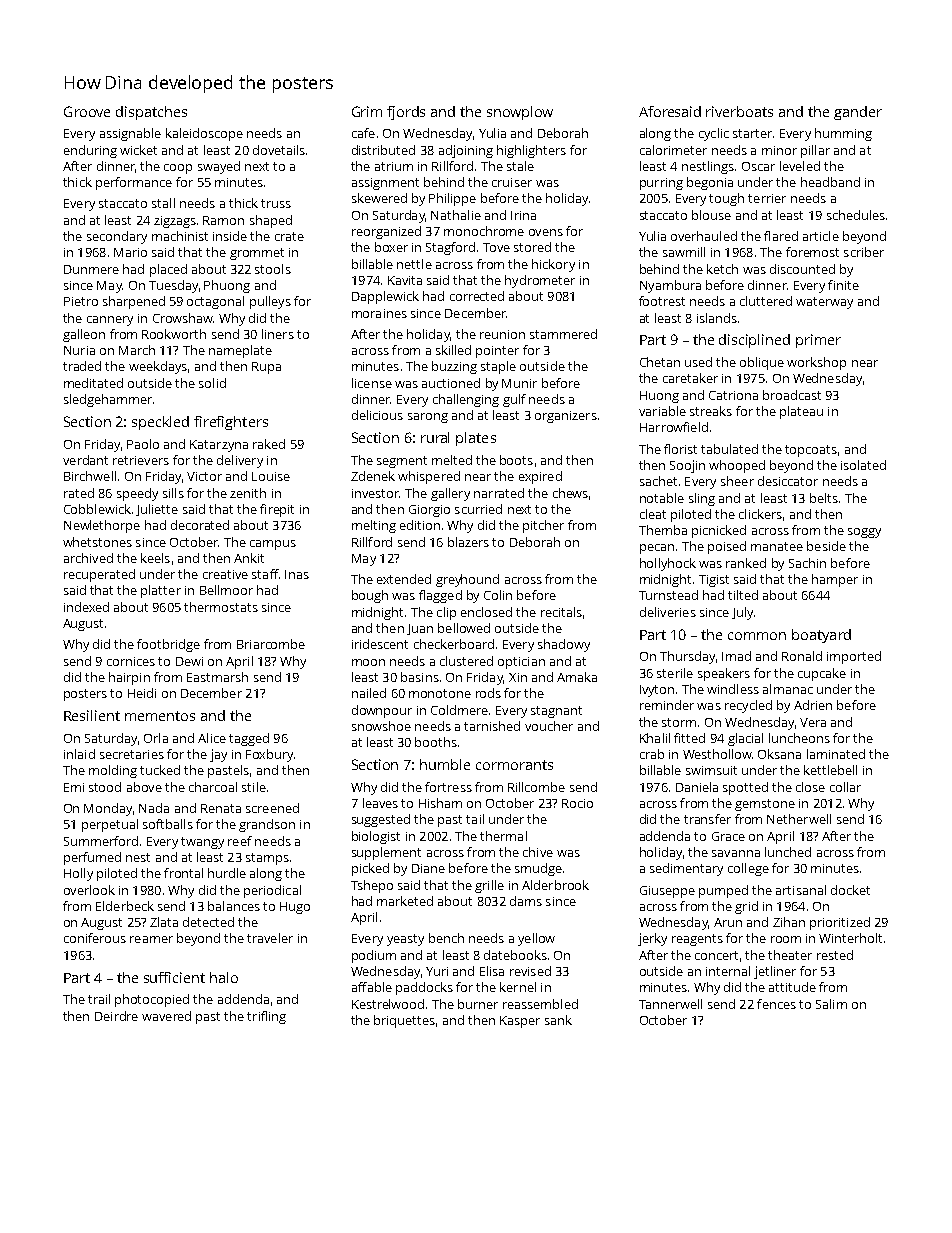 This screenshot has width=952, height=1233. Describe the element at coordinates (757, 636) in the screenshot. I see `common` at that location.
